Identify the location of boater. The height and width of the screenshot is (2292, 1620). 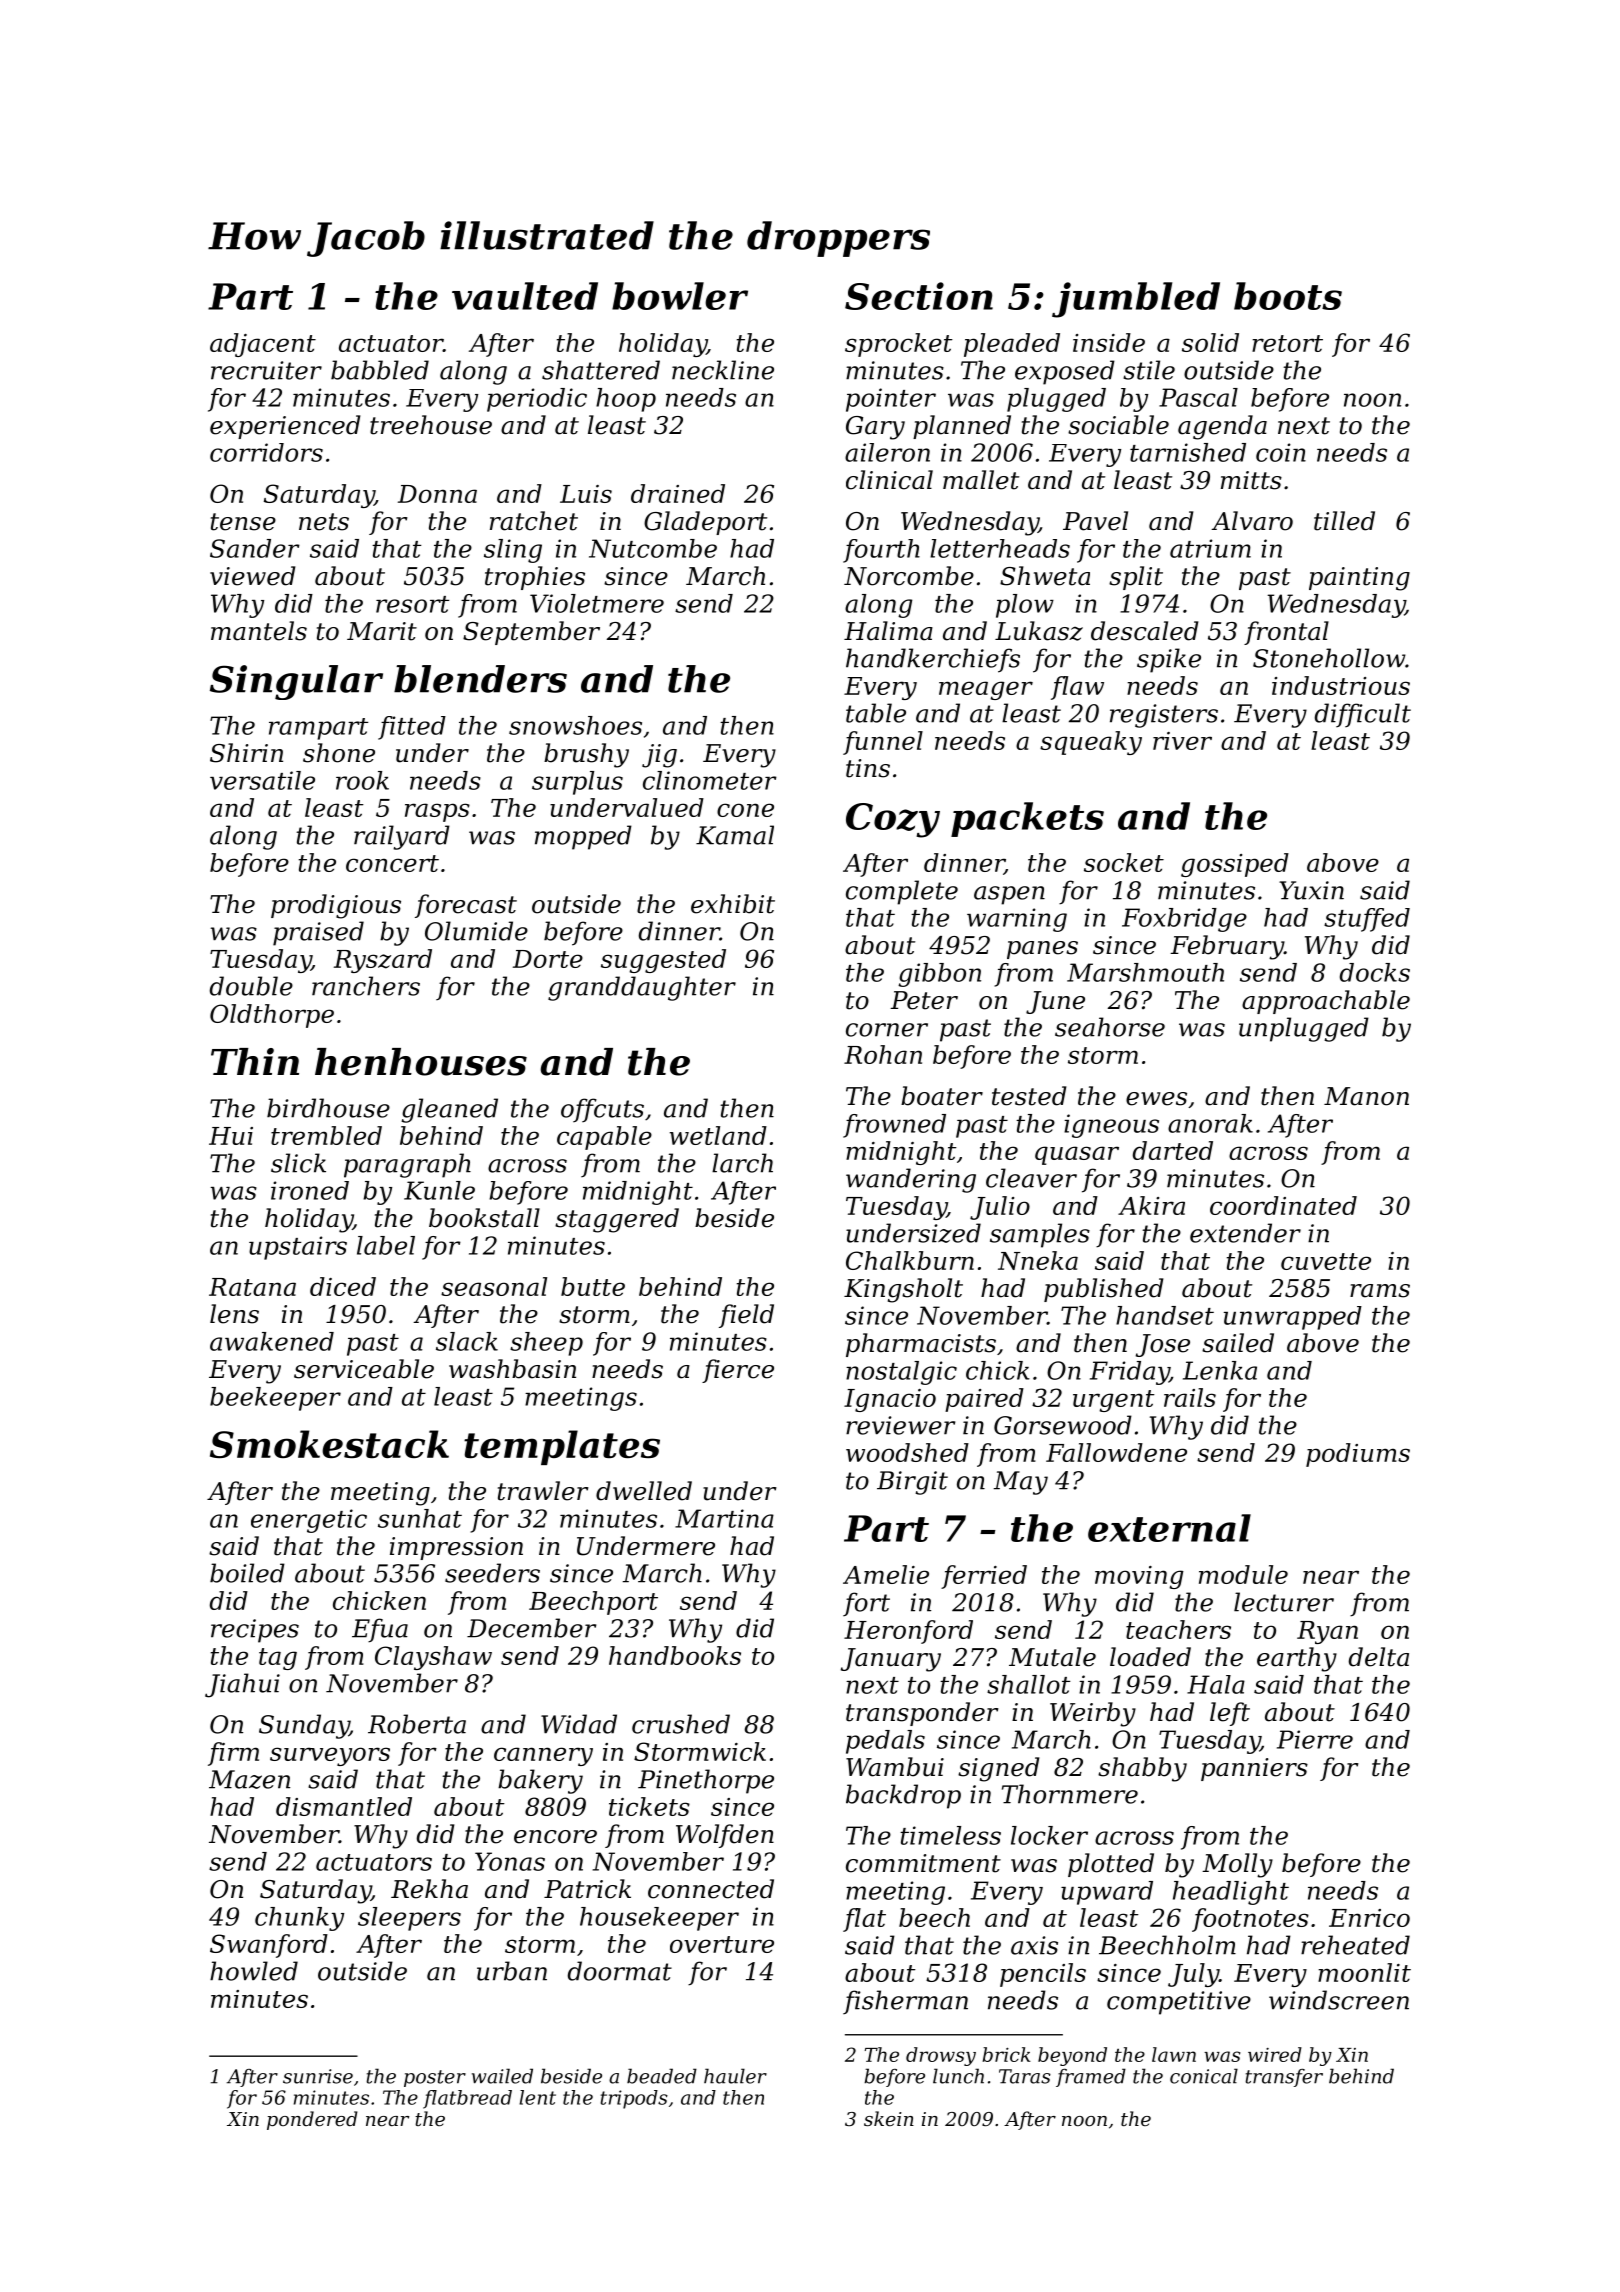
(942, 1096).
